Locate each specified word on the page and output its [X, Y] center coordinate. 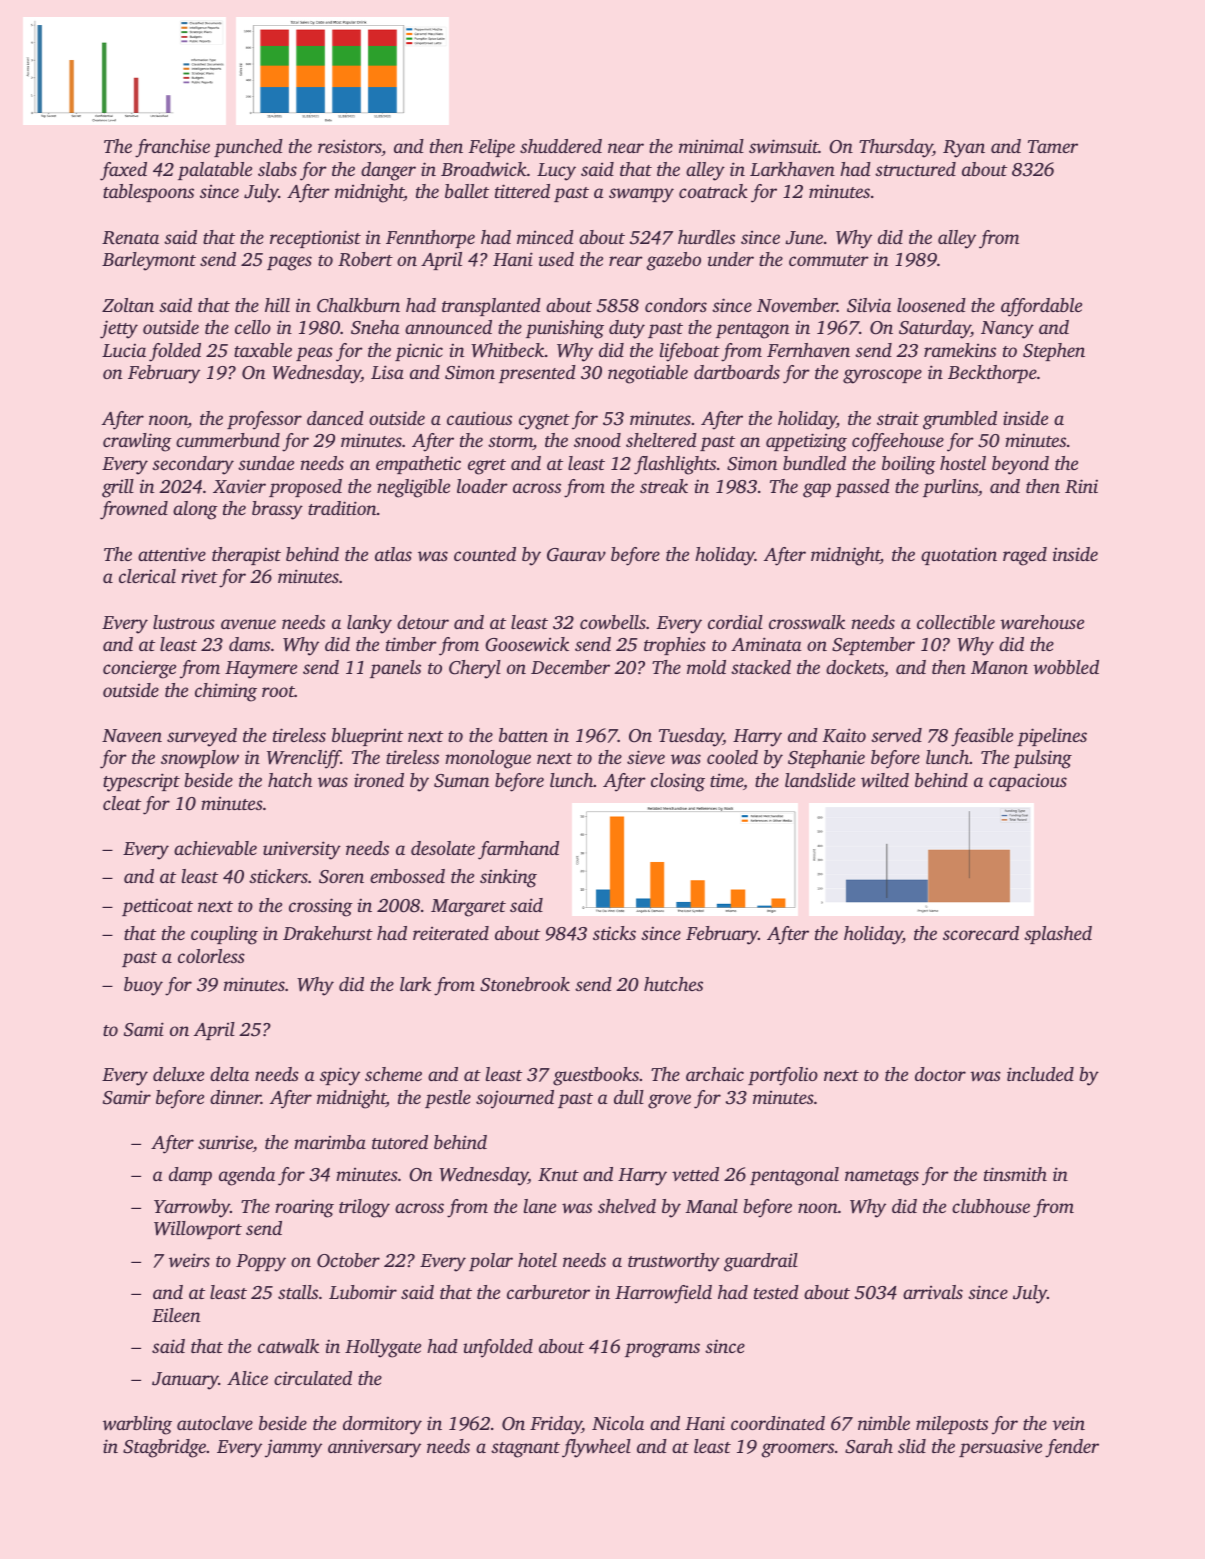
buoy [143, 986]
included [1040, 1074]
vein [1068, 1423]
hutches [673, 984]
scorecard [981, 933]
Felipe [492, 148]
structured [915, 169]
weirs [189, 1260]
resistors [350, 147]
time [726, 780]
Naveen [132, 735]
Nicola [618, 1423]
